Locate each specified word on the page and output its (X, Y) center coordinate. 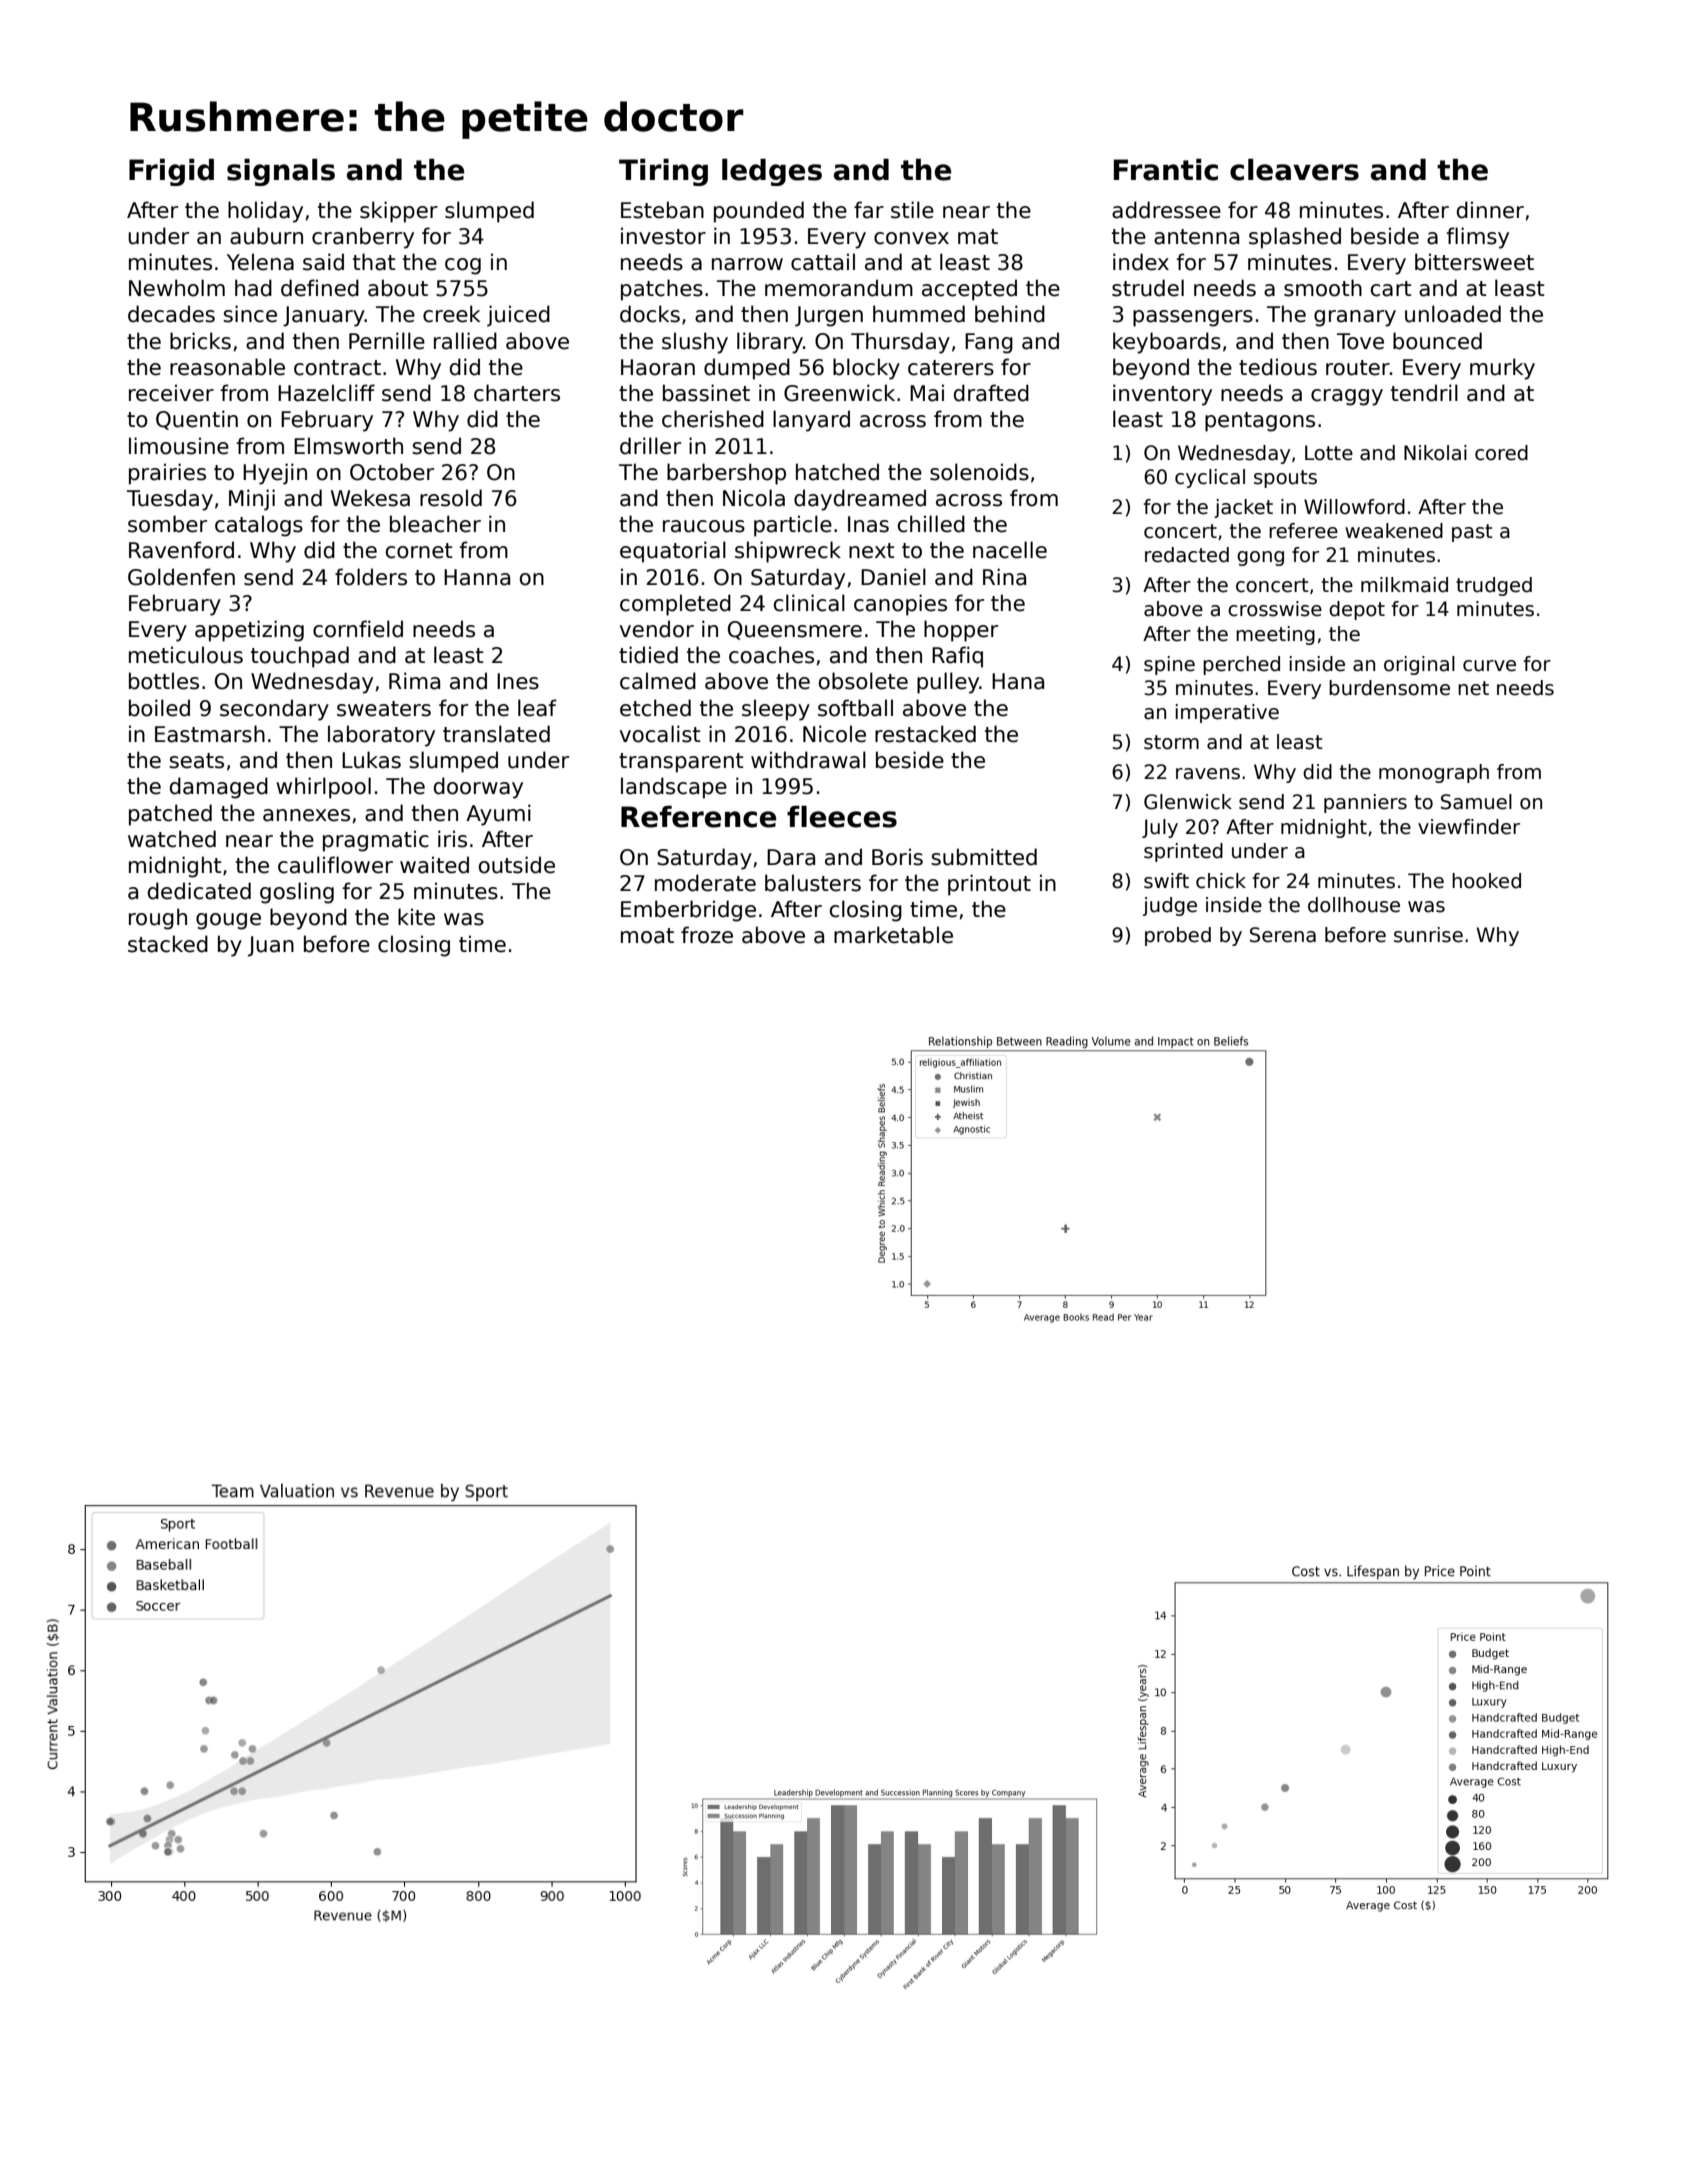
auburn (266, 236)
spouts (1285, 479)
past (1472, 533)
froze (707, 935)
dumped (747, 369)
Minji (252, 500)
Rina (1004, 577)
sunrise (1428, 935)
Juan (271, 946)
